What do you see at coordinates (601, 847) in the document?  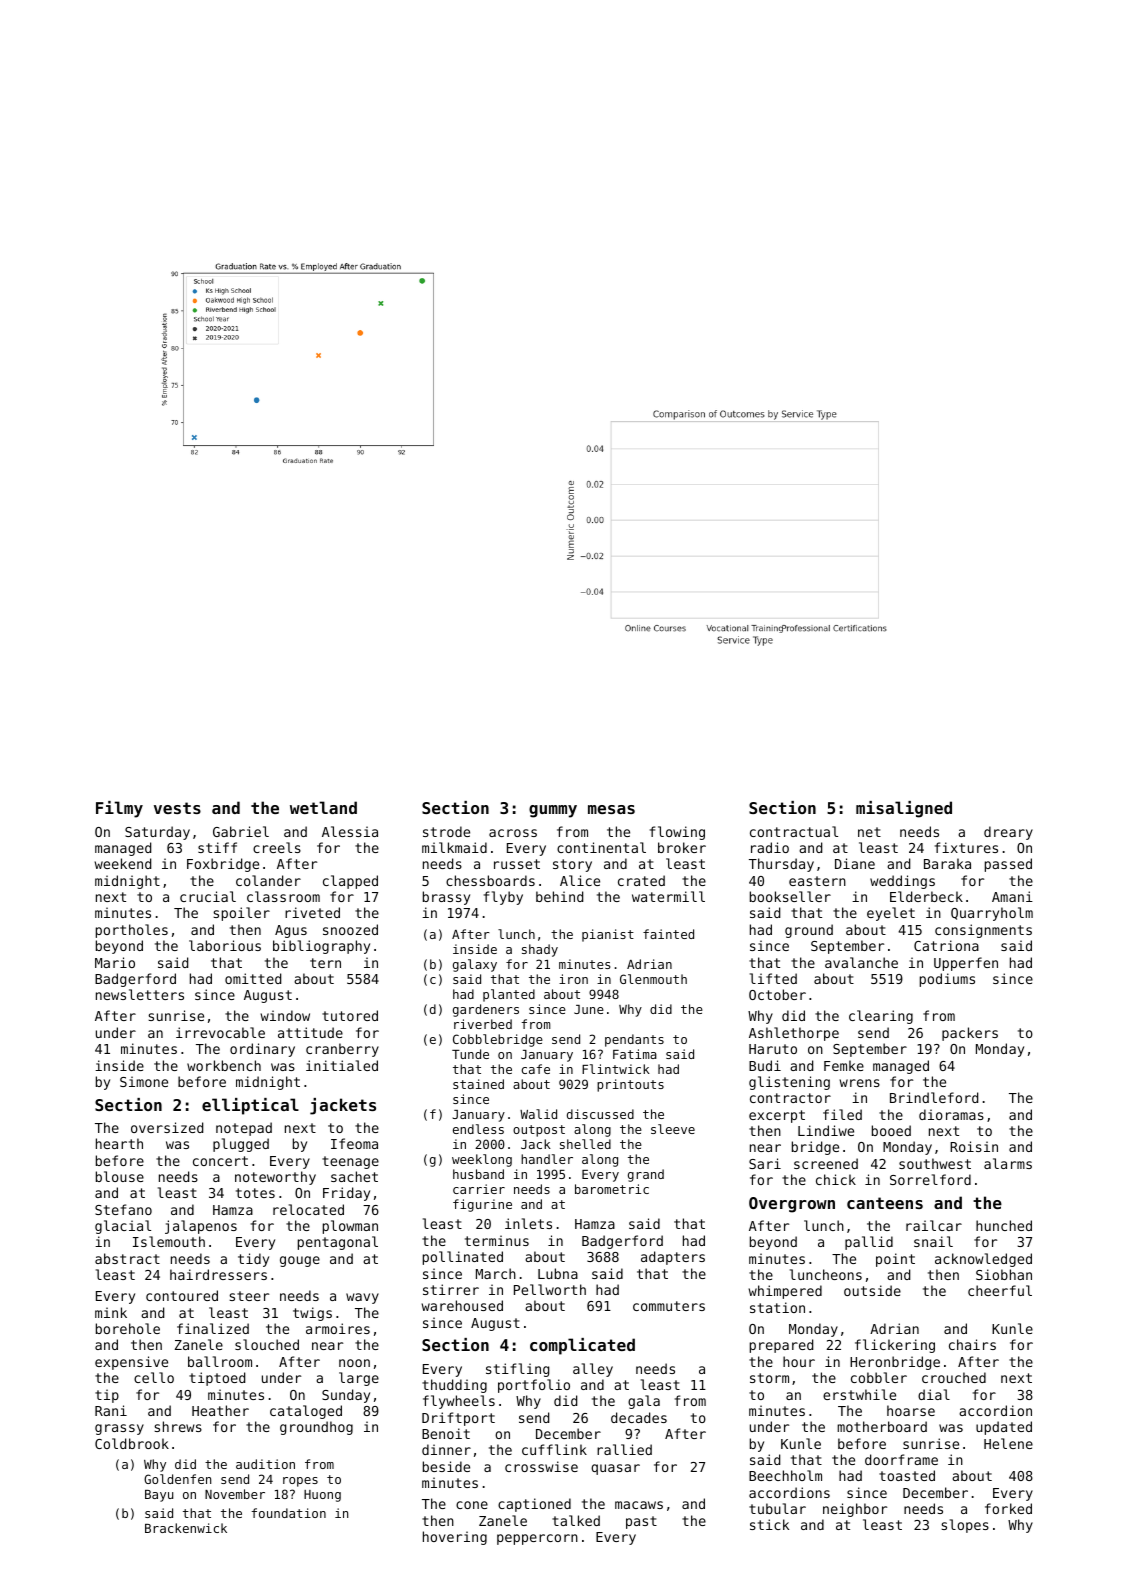 I see `continental` at bounding box center [601, 847].
